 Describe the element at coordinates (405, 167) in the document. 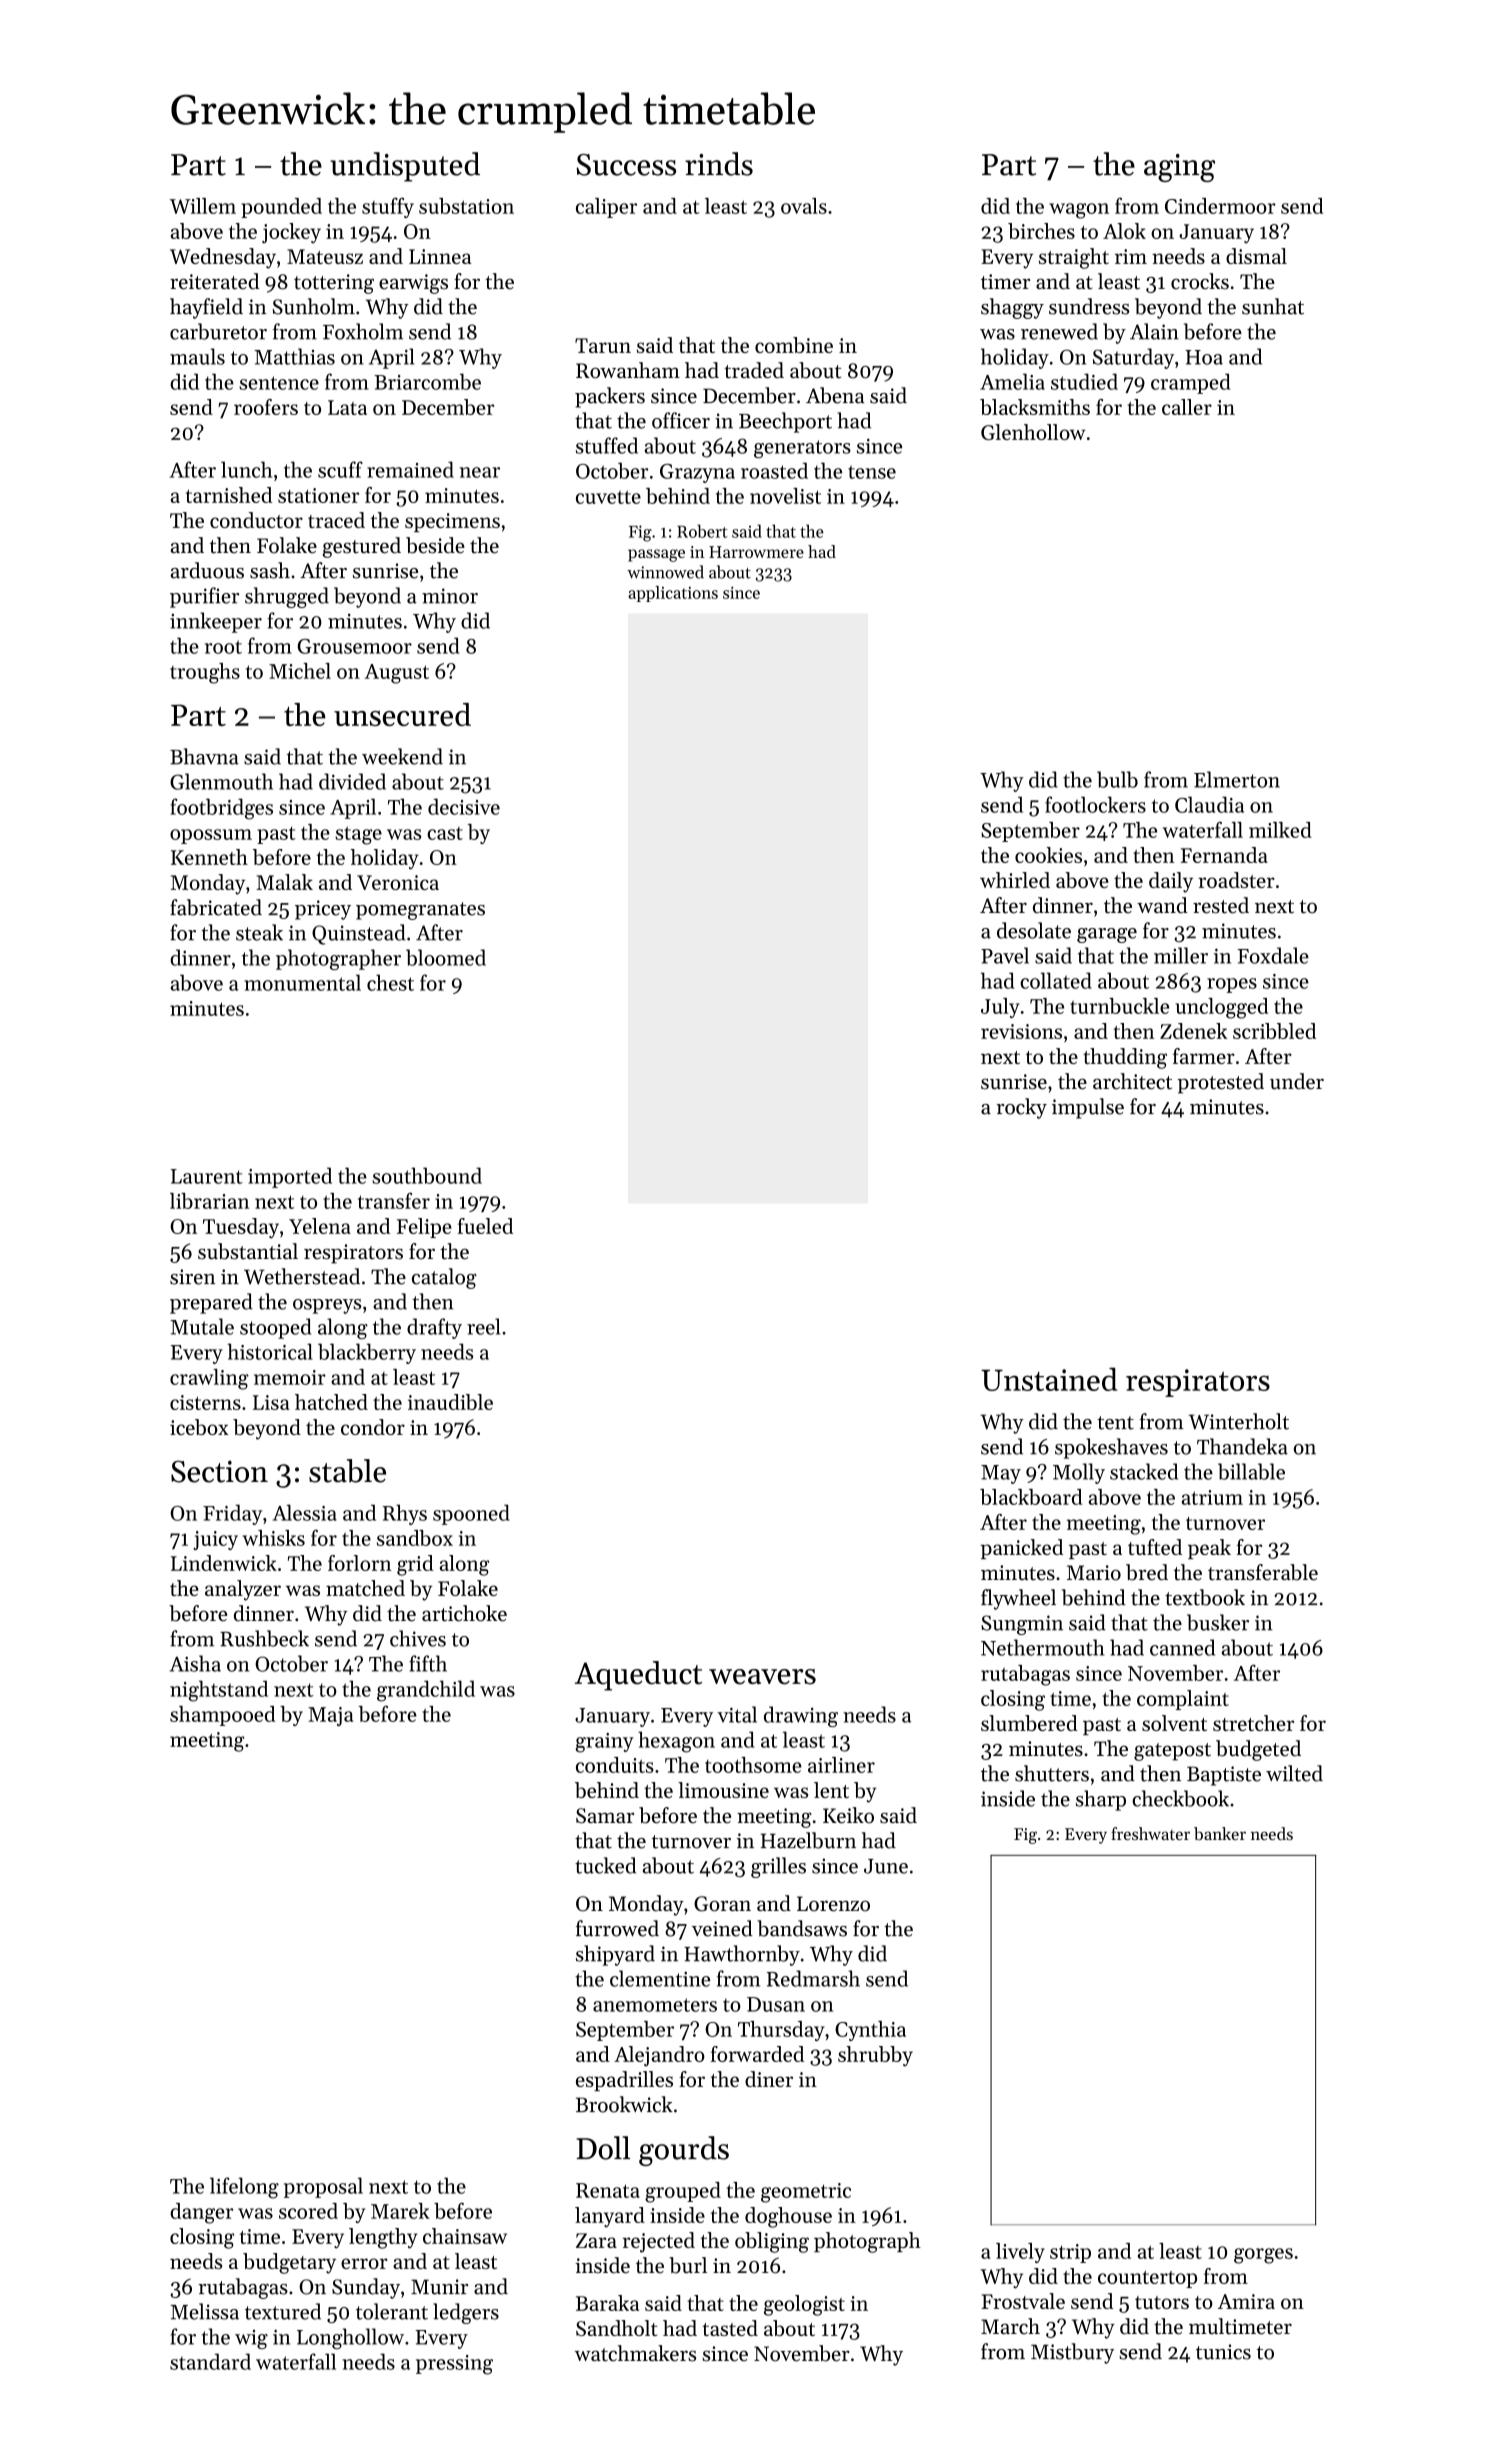

I see `undisputed` at that location.
